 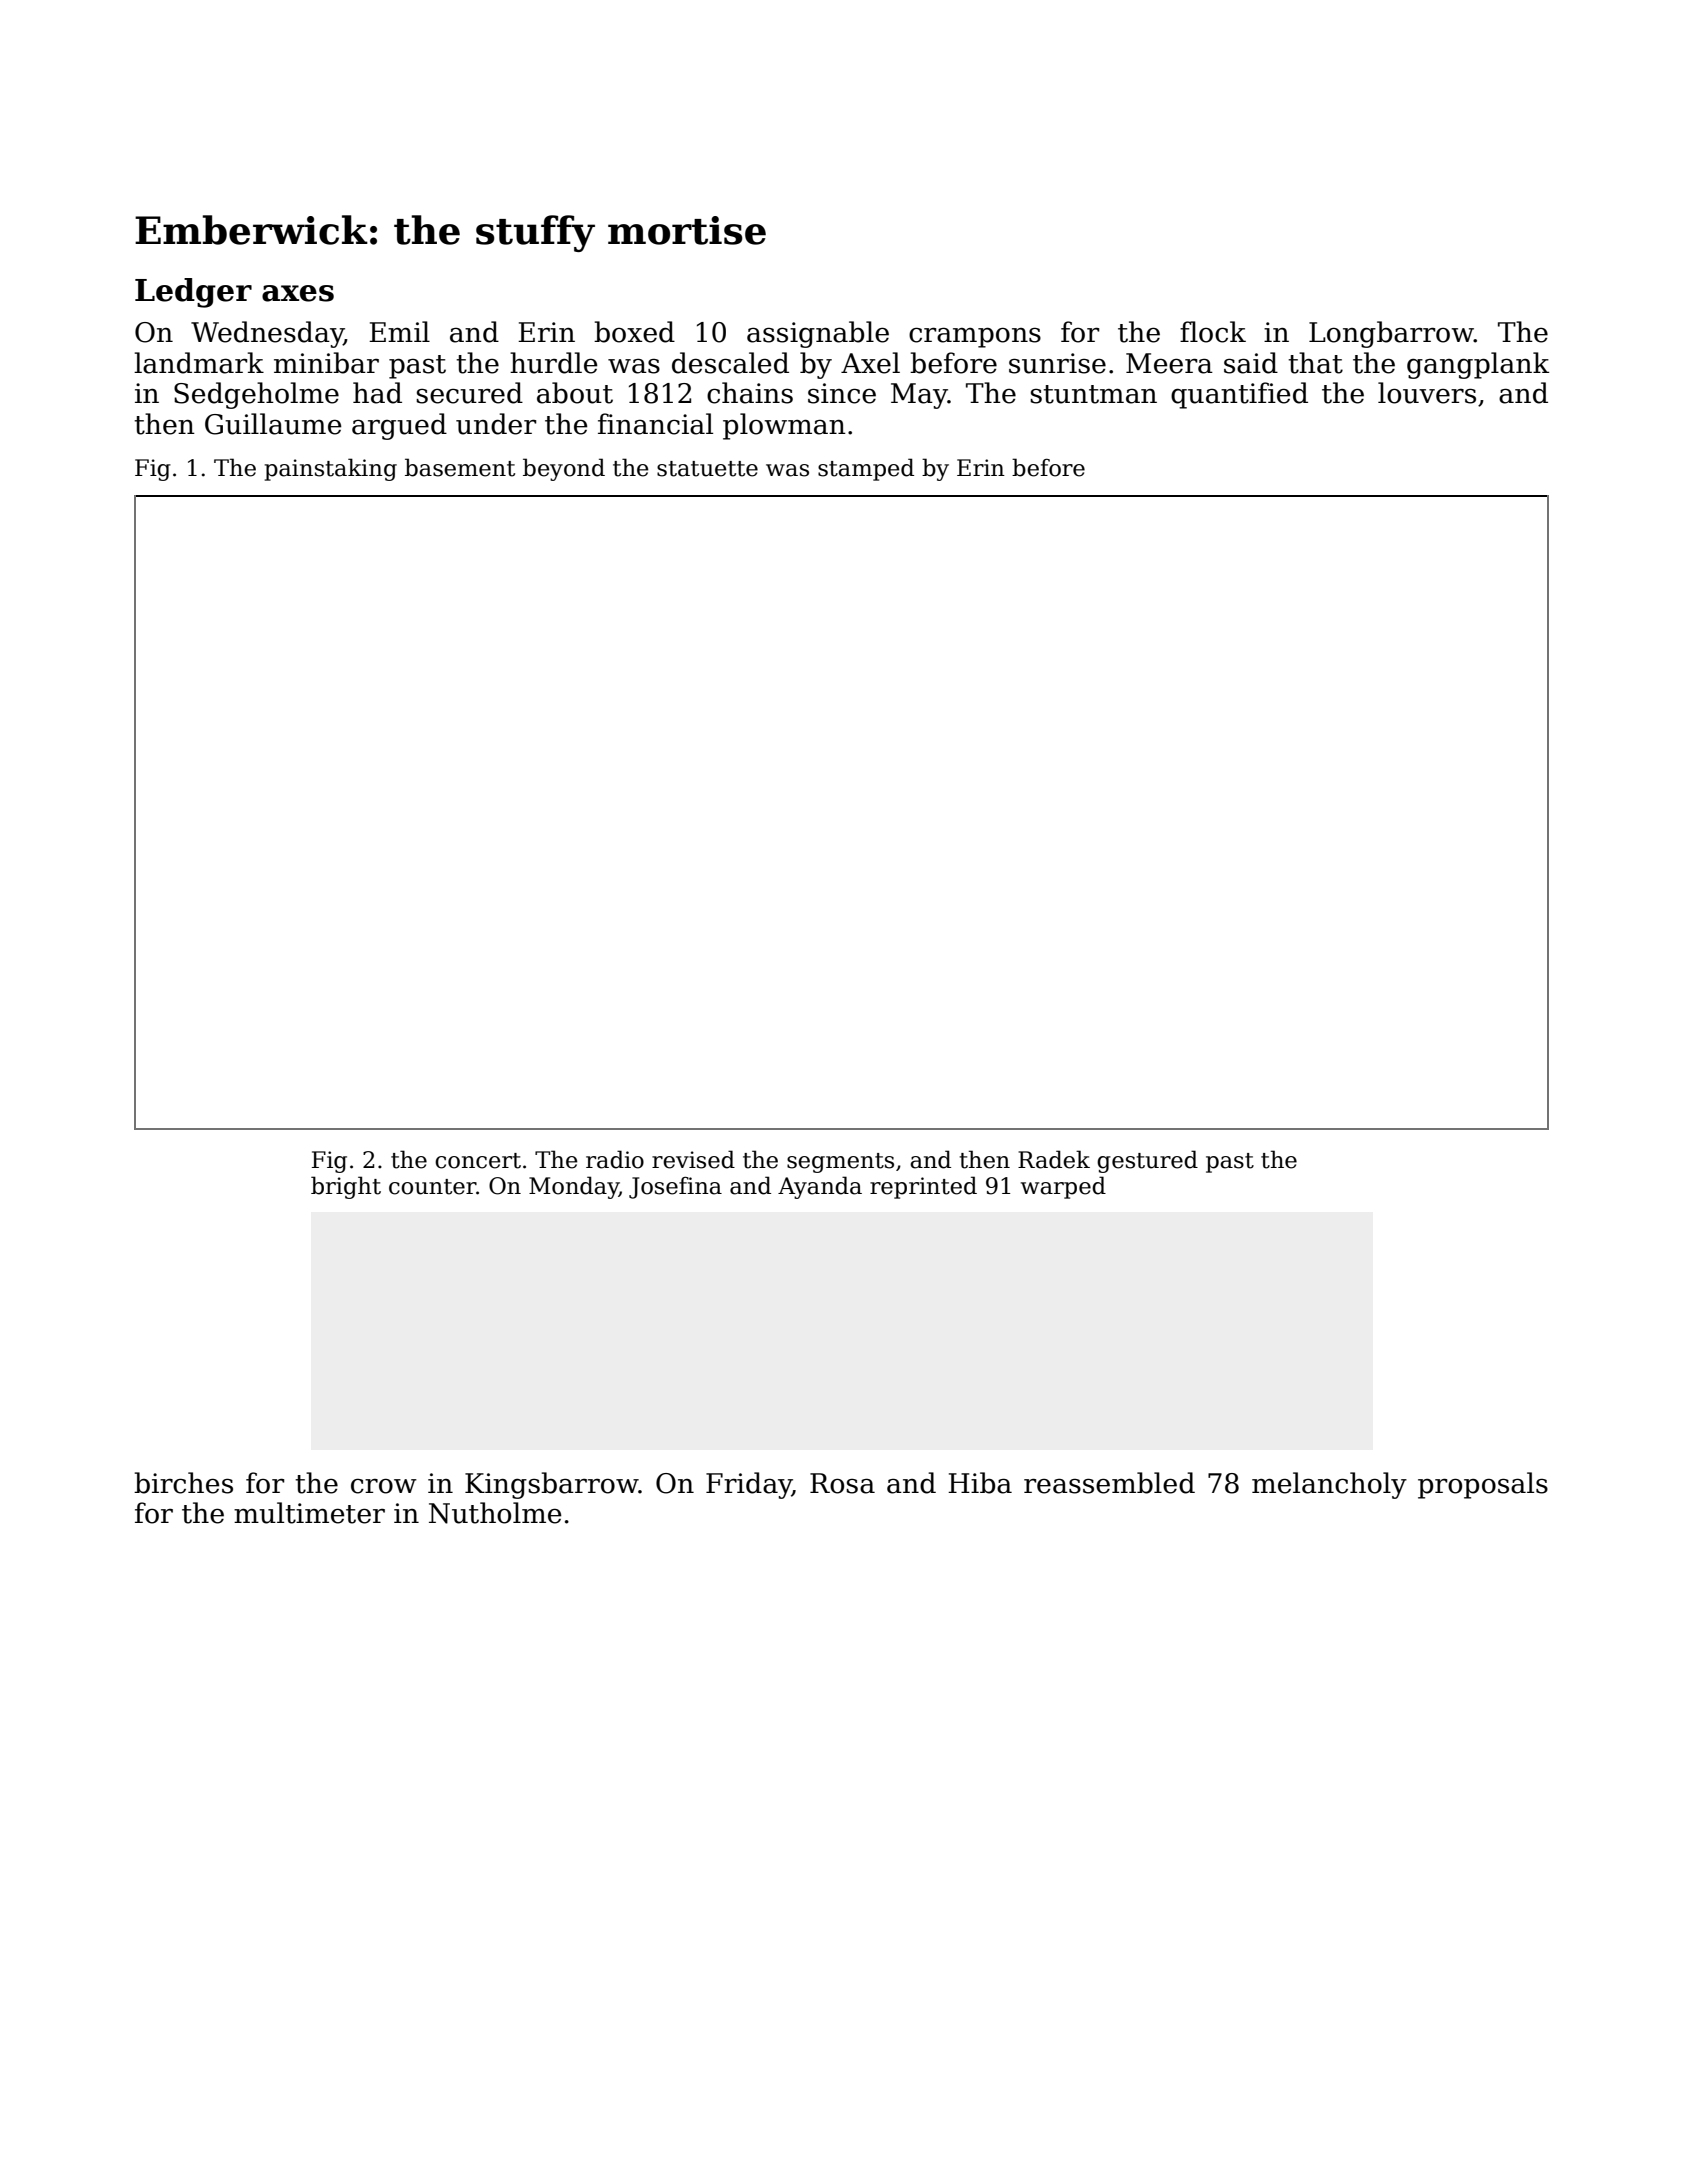 What do you see at coordinates (1427, 393) in the image?
I see `louvers` at bounding box center [1427, 393].
